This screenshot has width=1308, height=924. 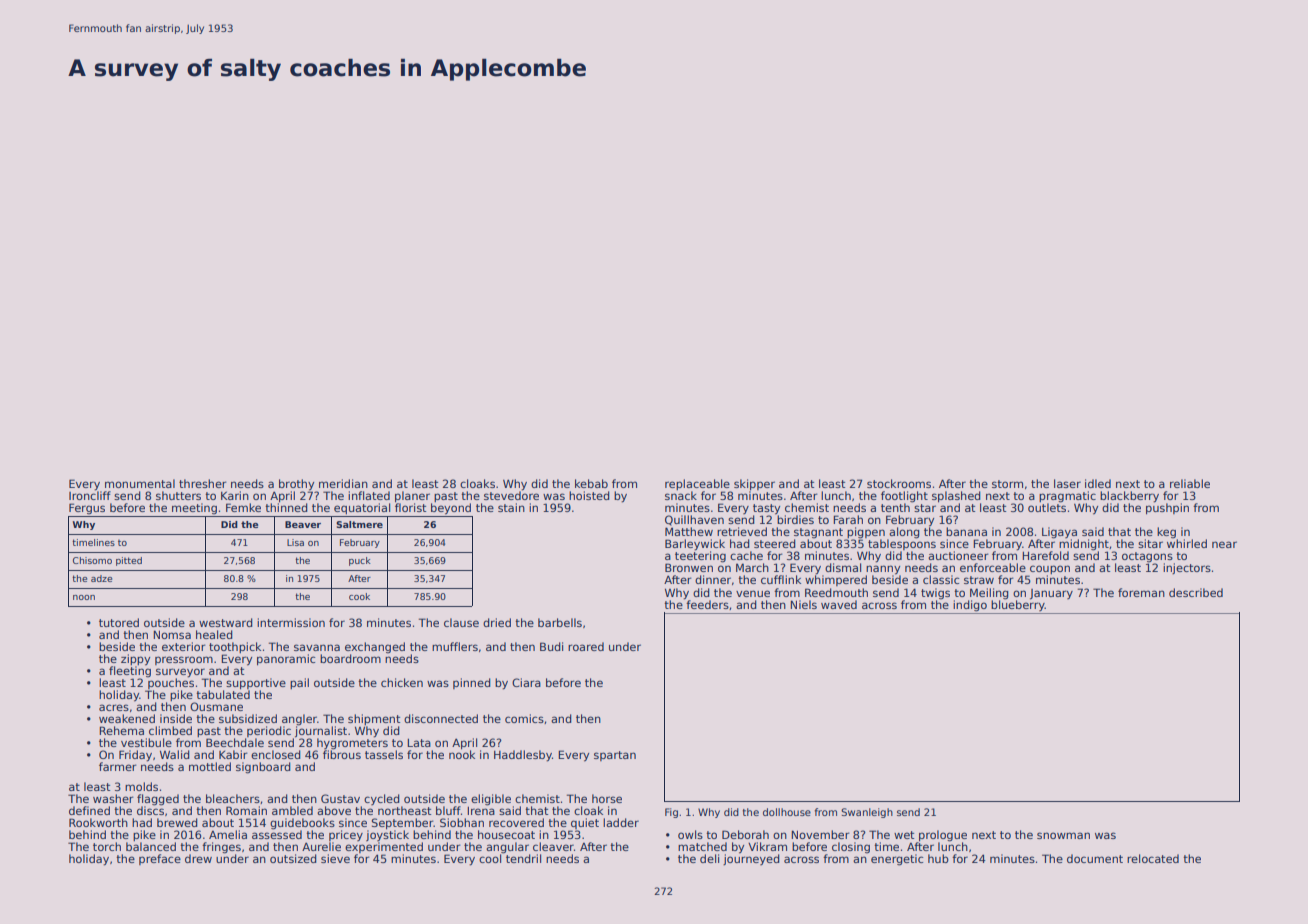 I want to click on Lisa, so click(x=295, y=542).
